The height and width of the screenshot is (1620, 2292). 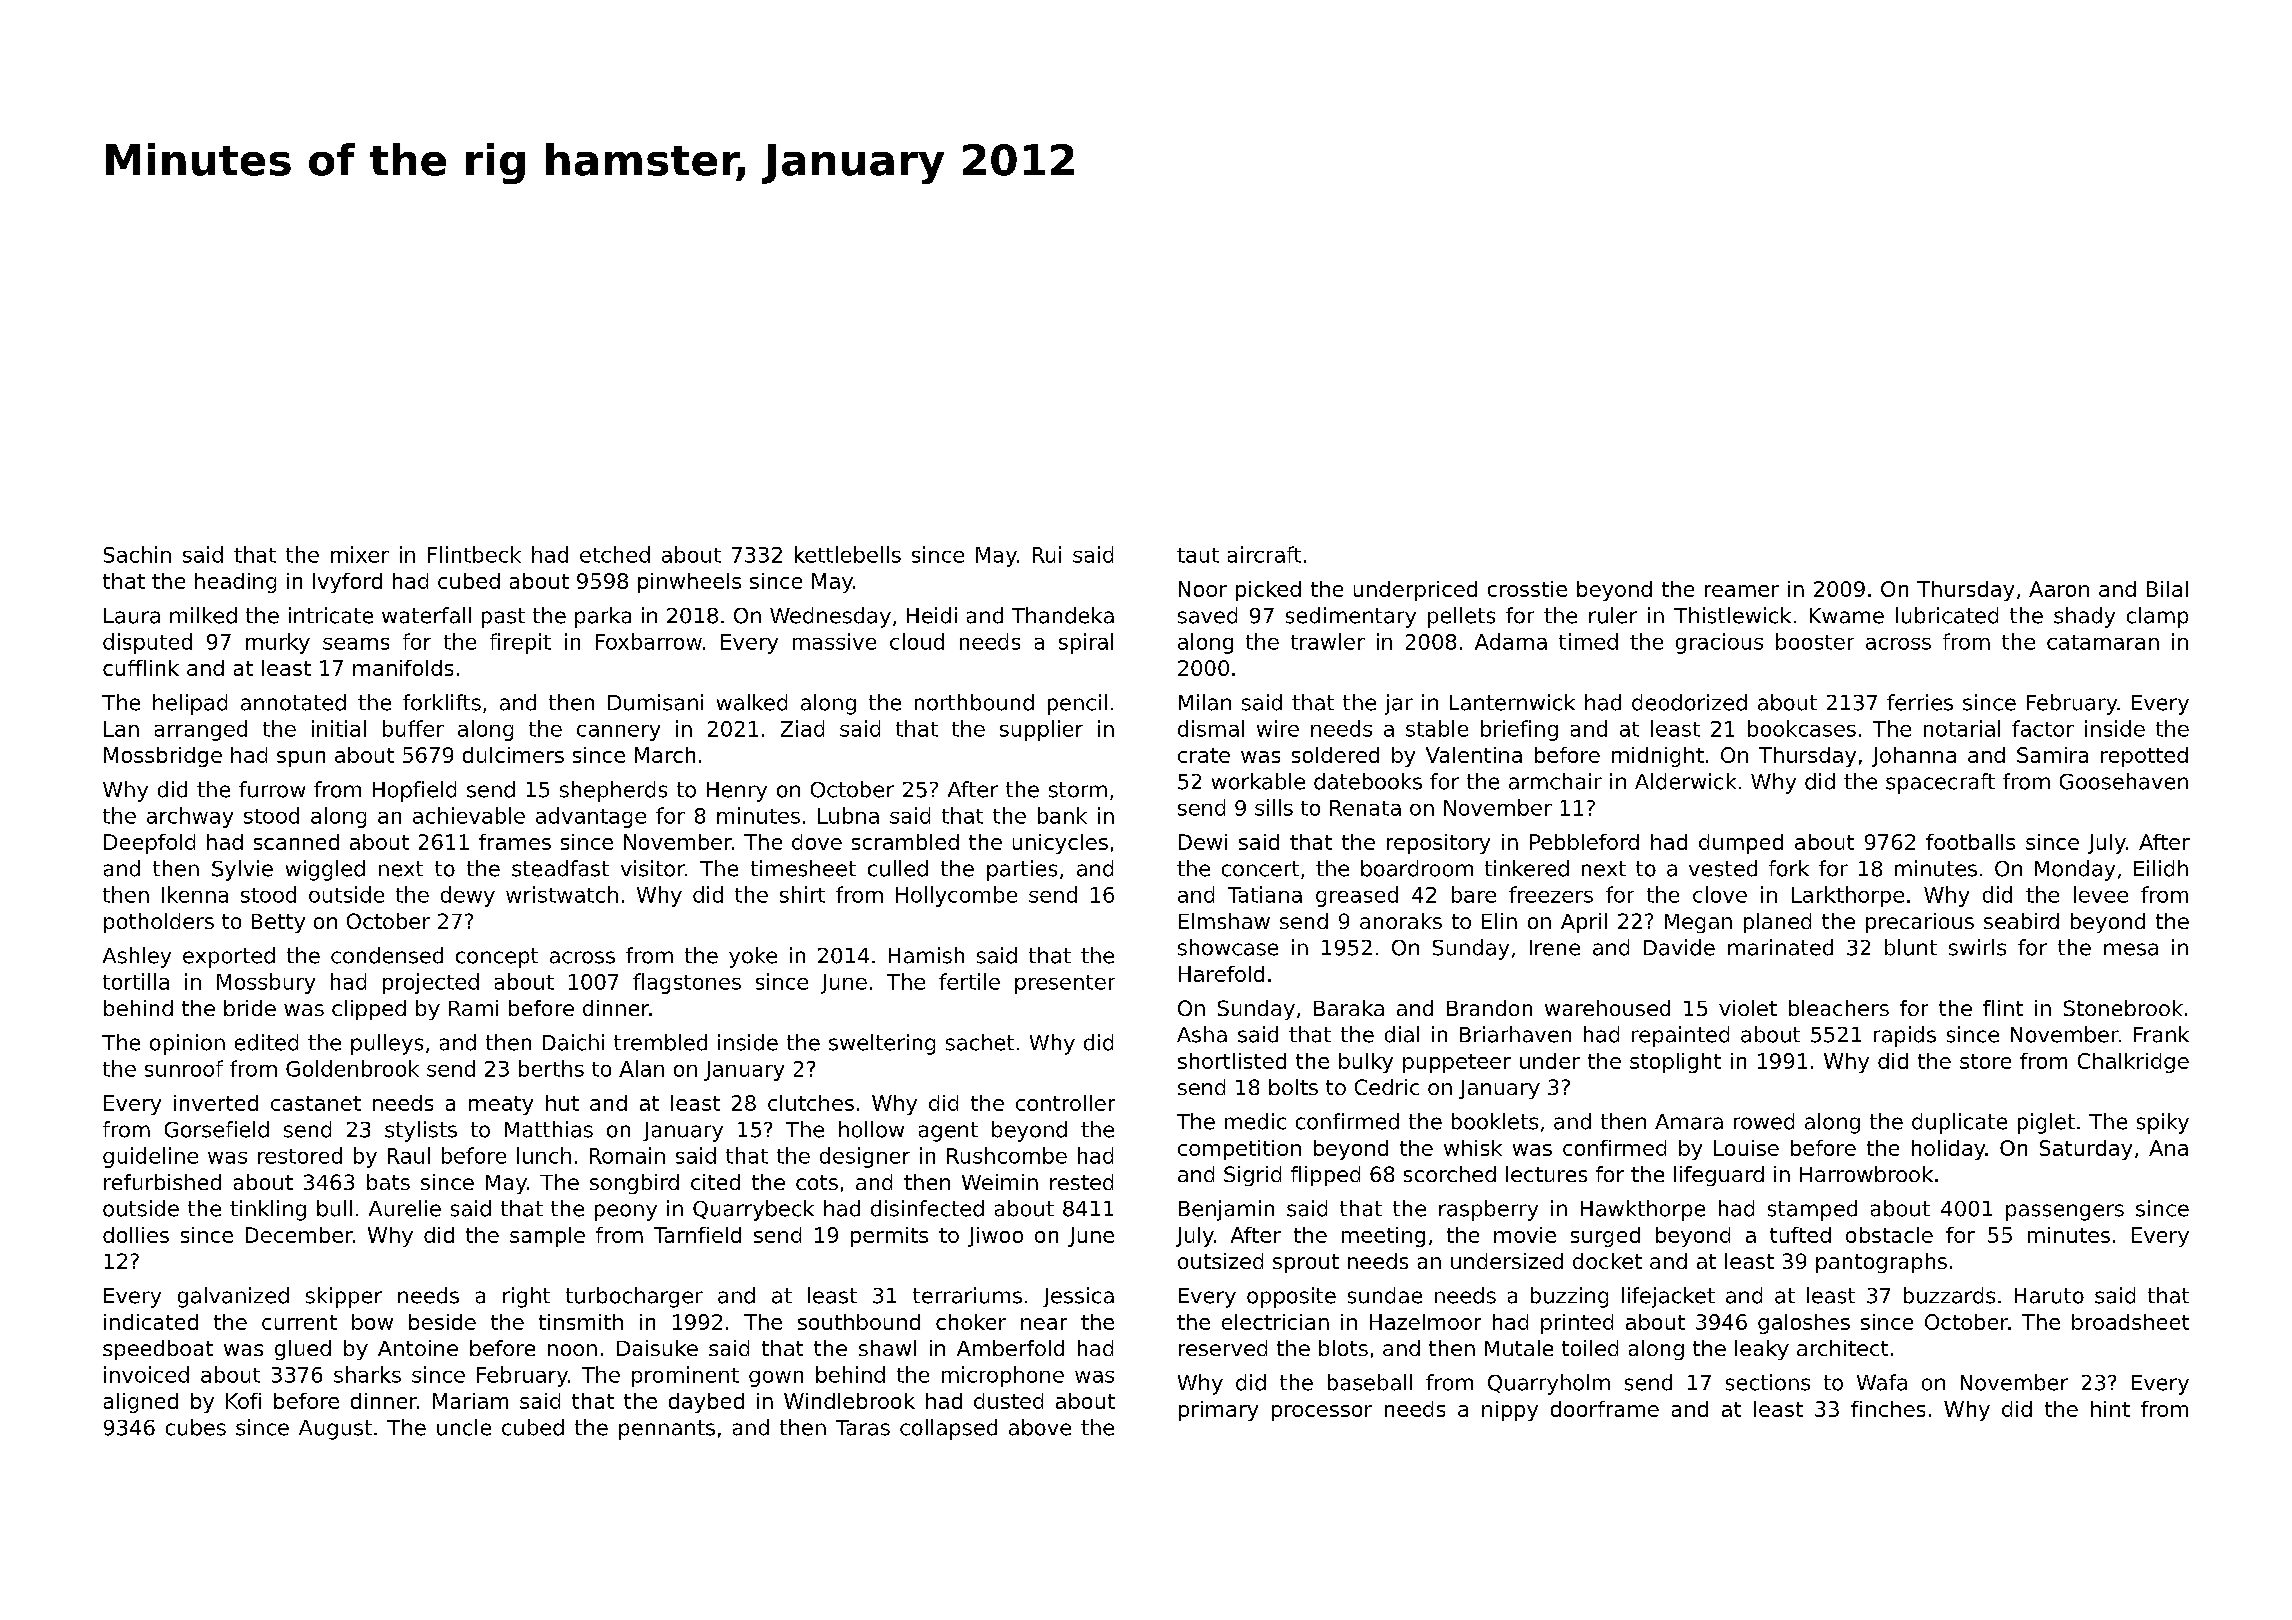 I want to click on Betty, so click(x=278, y=923).
